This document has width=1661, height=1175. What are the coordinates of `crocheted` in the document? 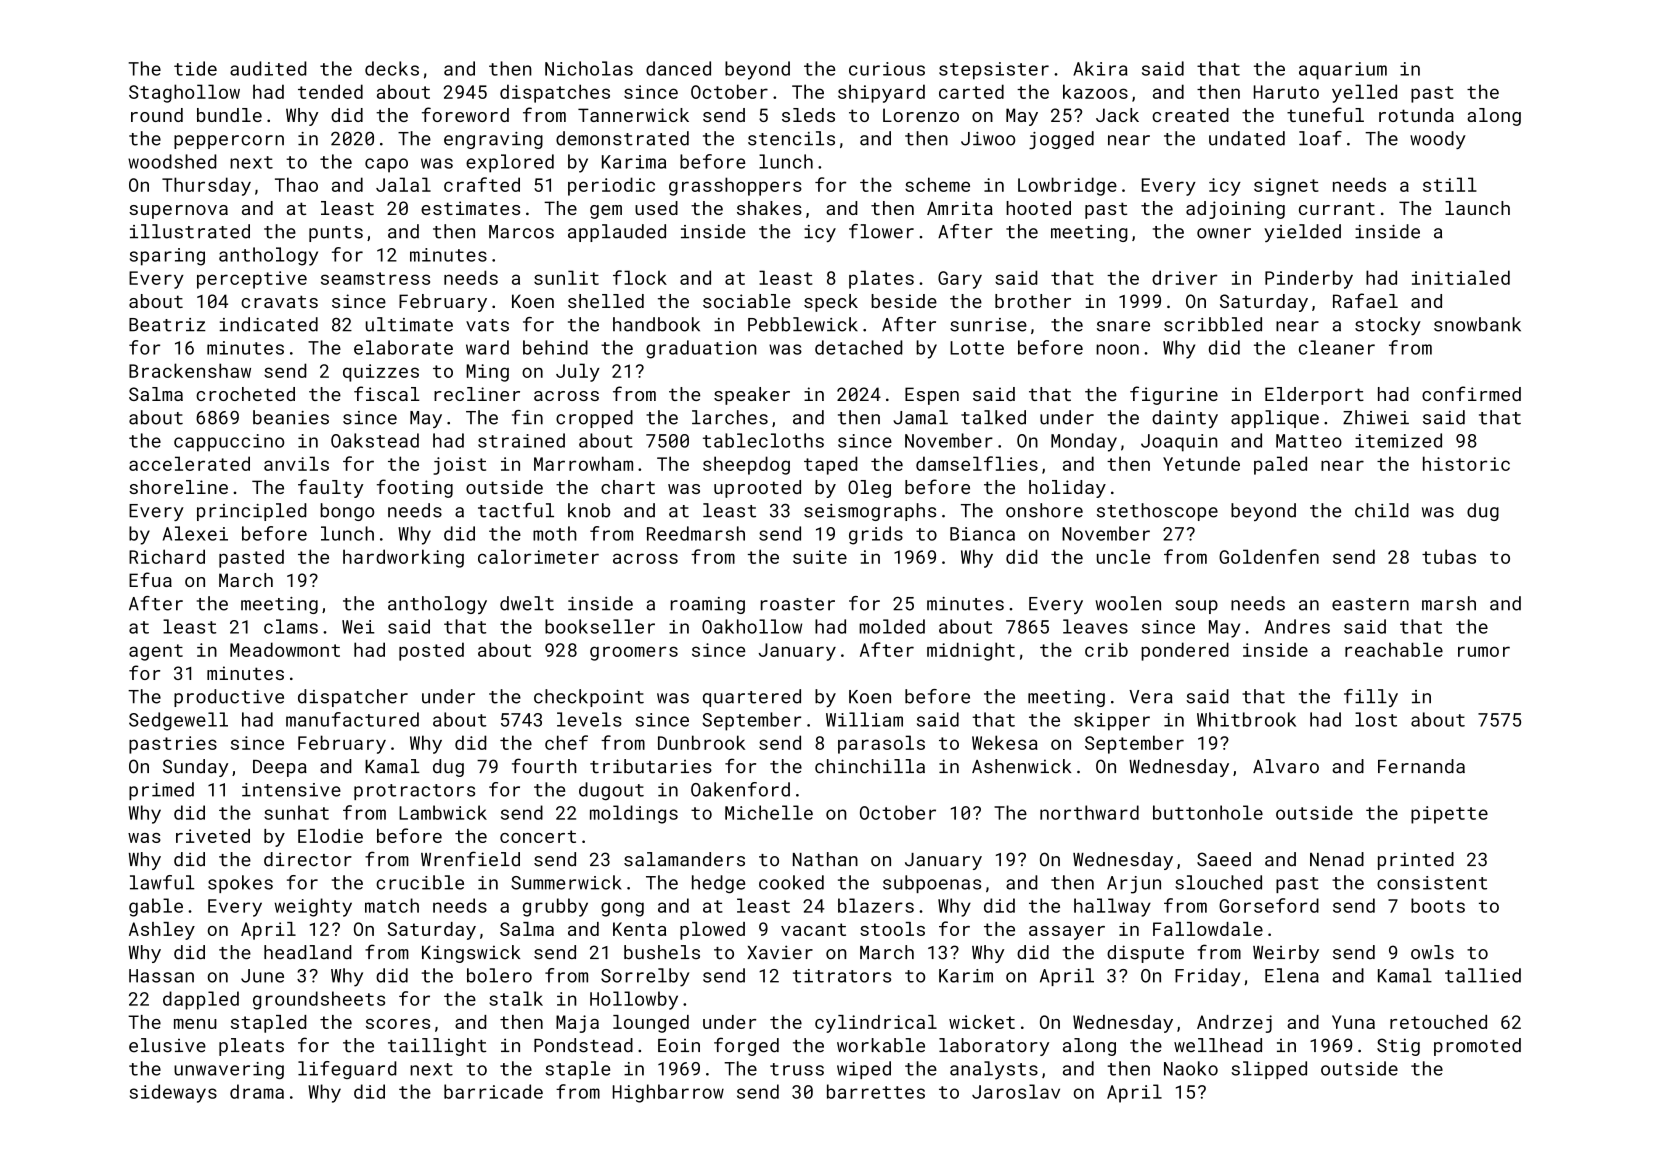 It's located at (245, 394).
